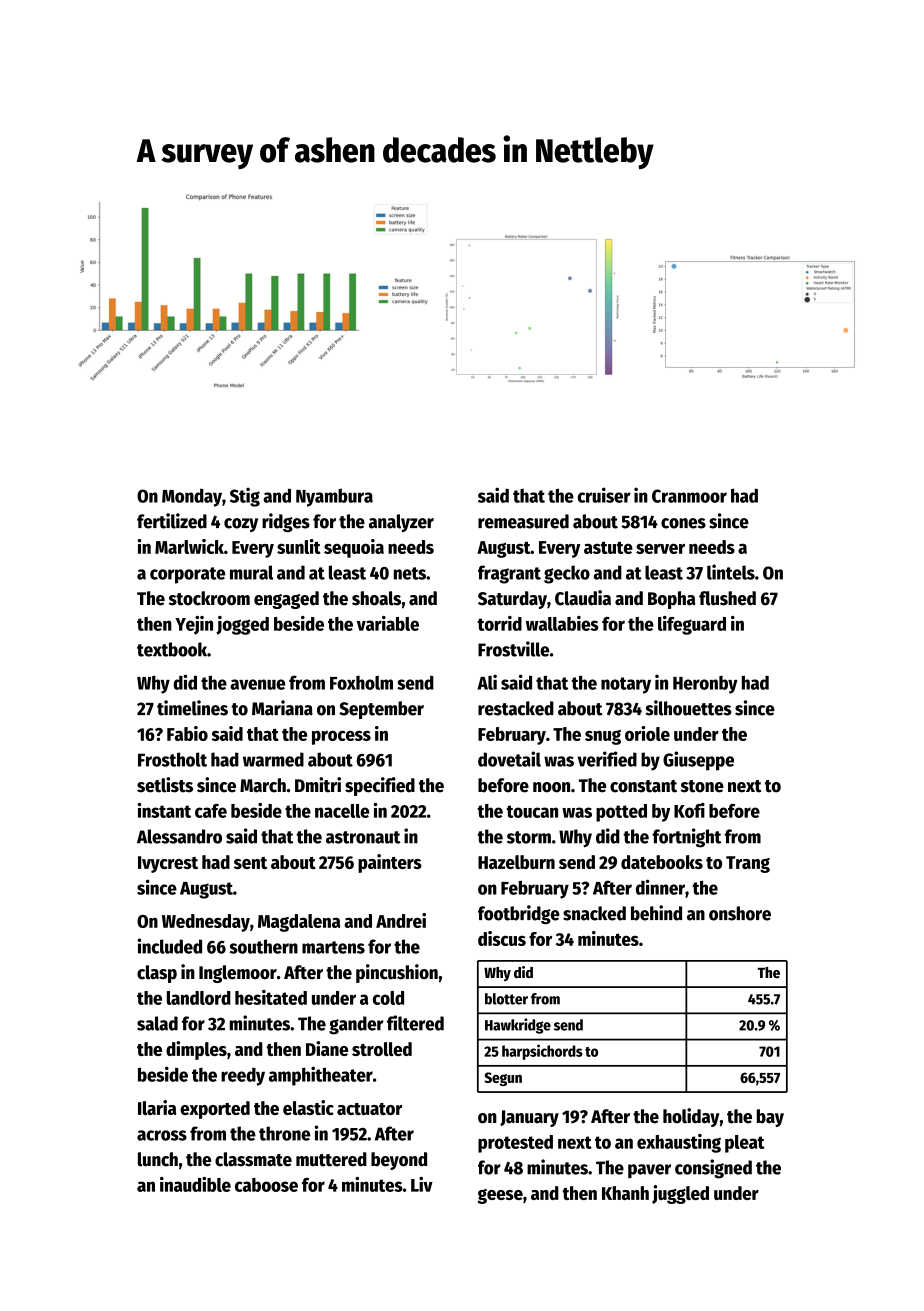  Describe the element at coordinates (172, 649) in the screenshot. I see `textbook` at that location.
